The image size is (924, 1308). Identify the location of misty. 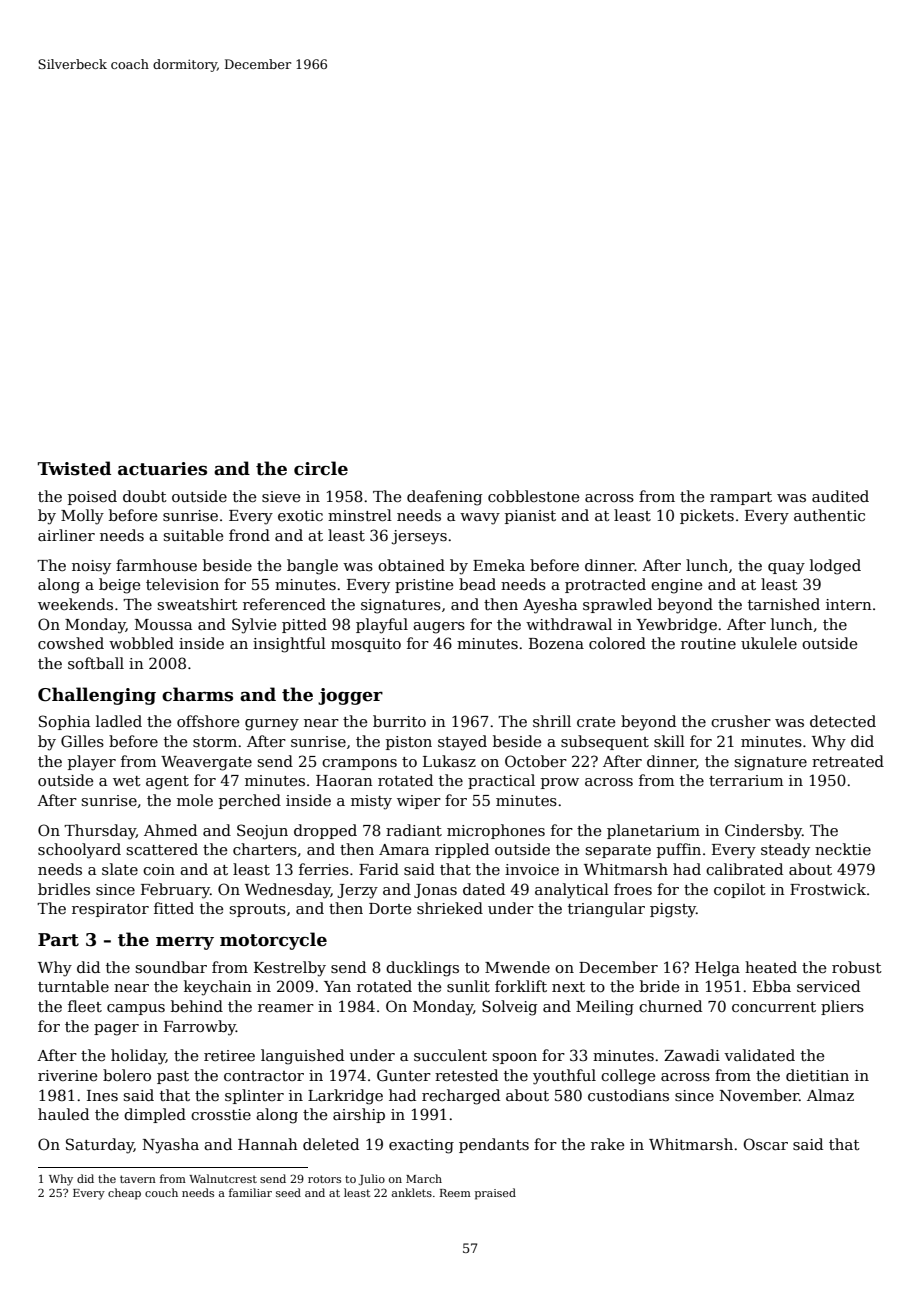
(371, 802).
